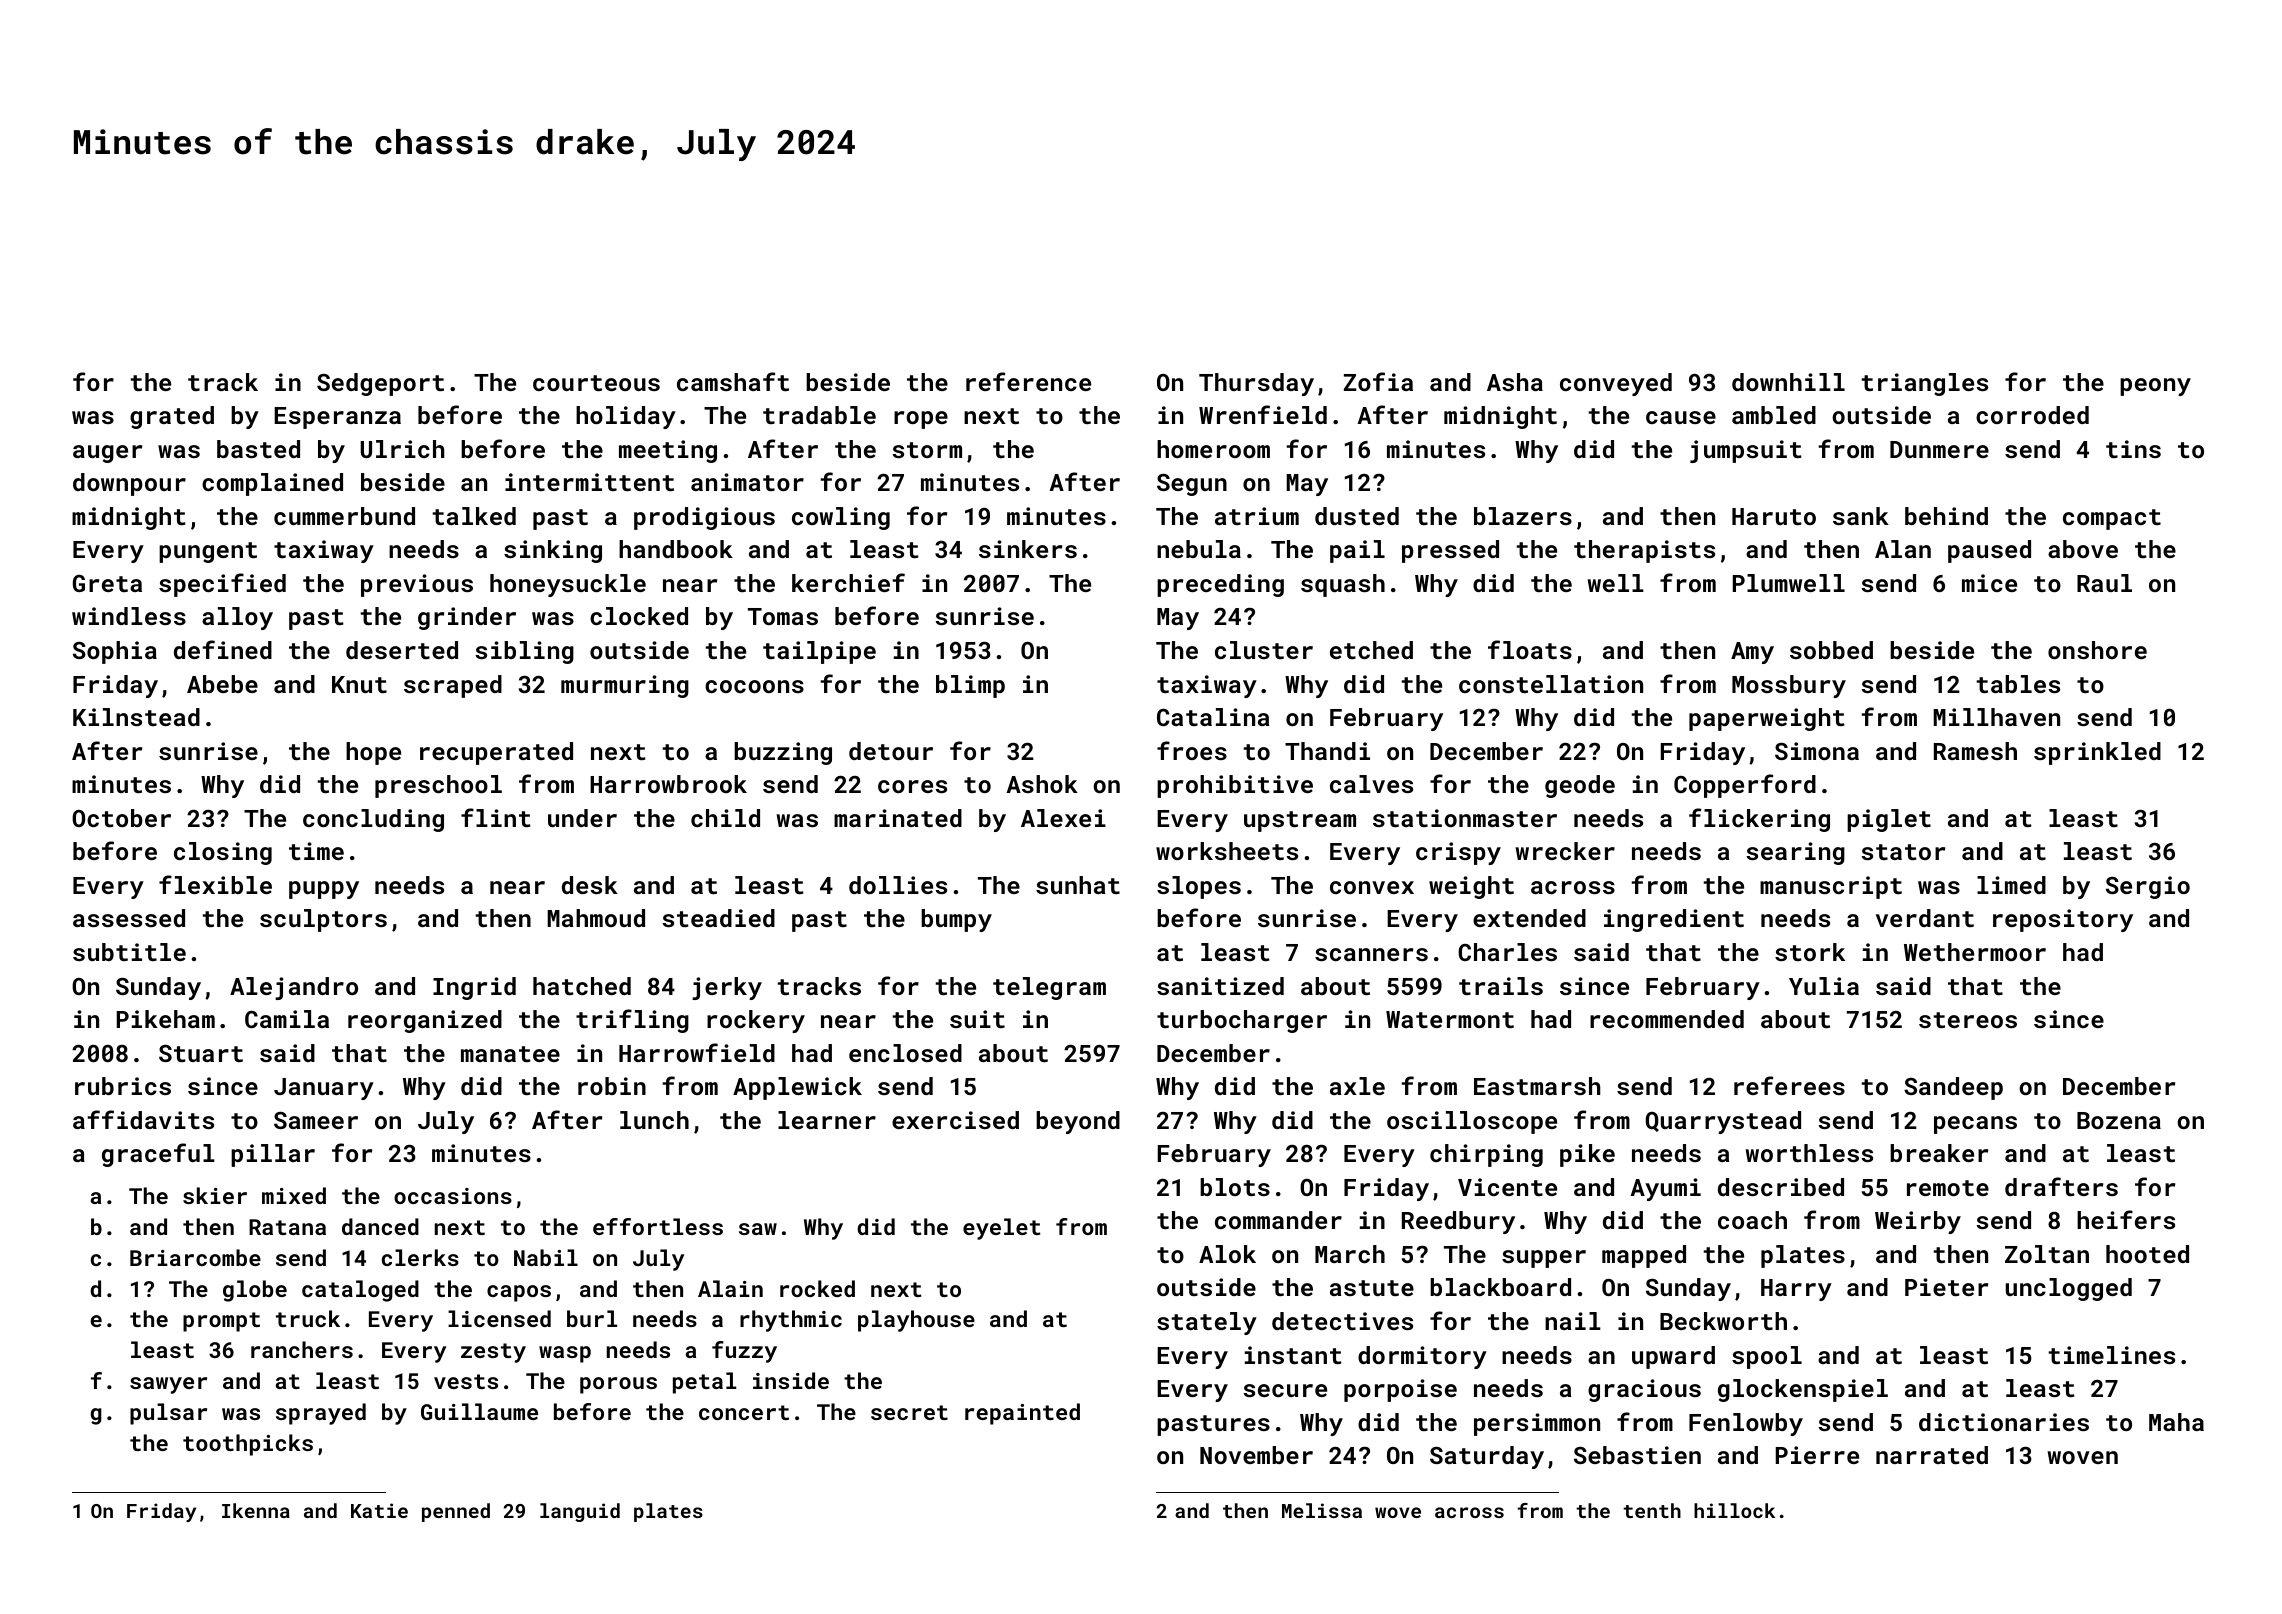 The image size is (2282, 1614). Describe the element at coordinates (380, 384) in the screenshot. I see `Sedgeport` at that location.
